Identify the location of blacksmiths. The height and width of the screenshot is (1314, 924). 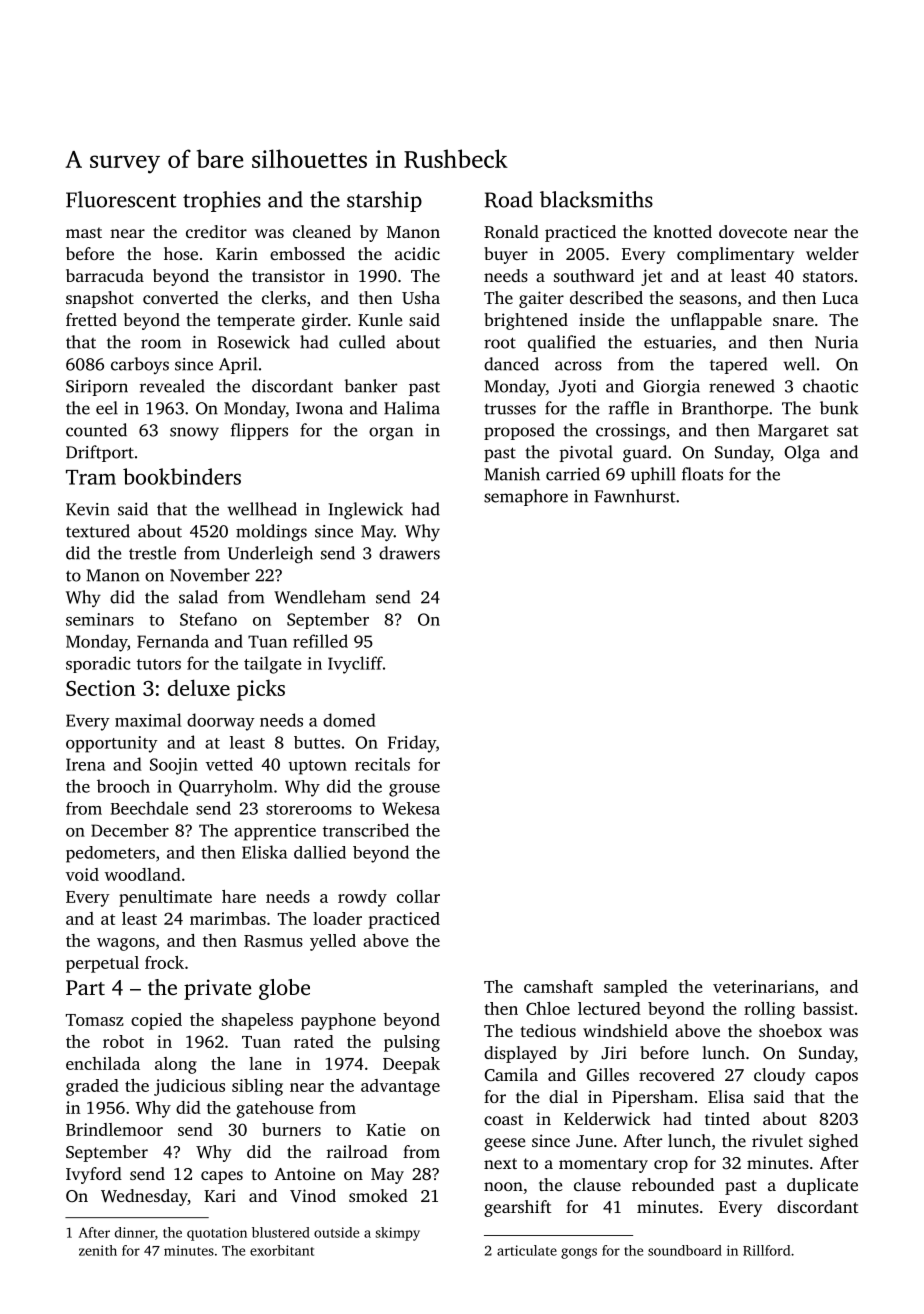
(596, 199).
